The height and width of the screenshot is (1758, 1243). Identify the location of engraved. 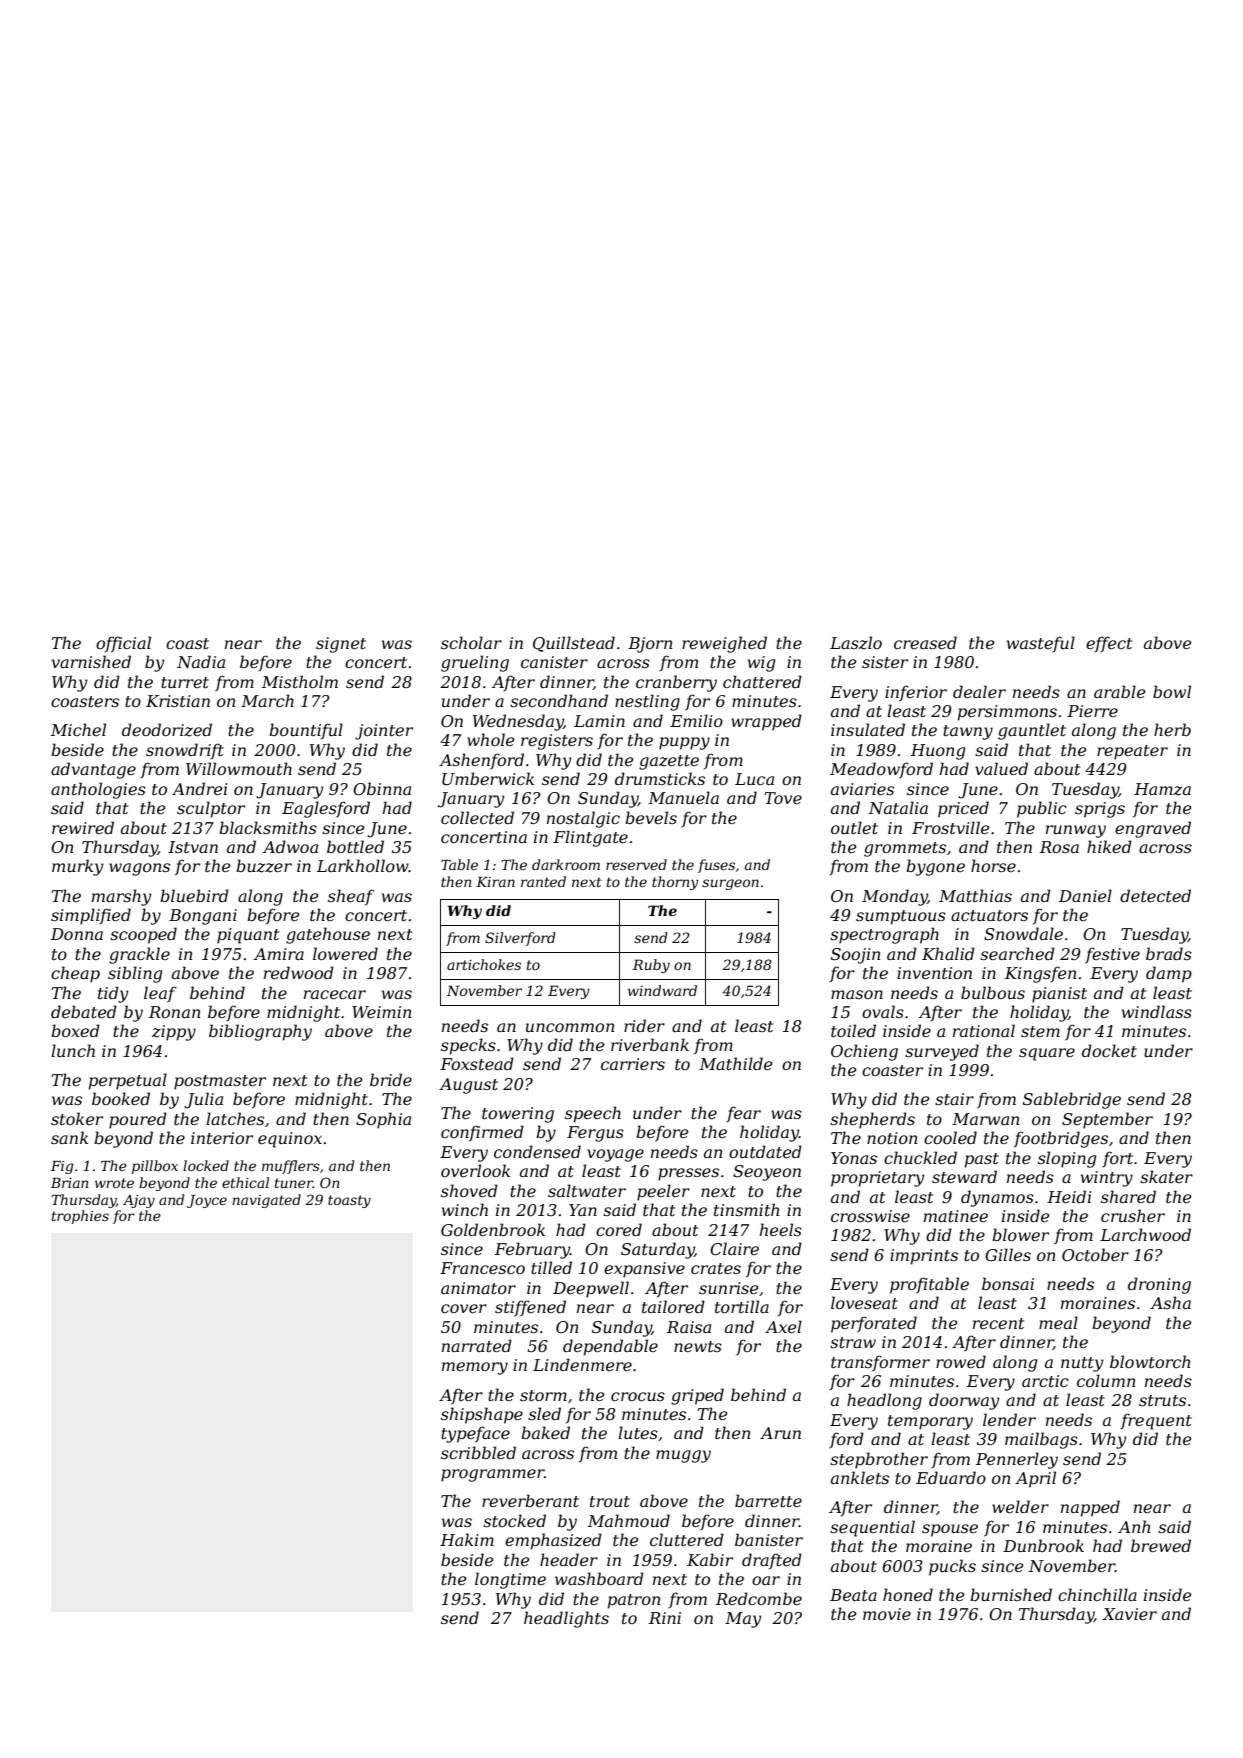
(1153, 829).
